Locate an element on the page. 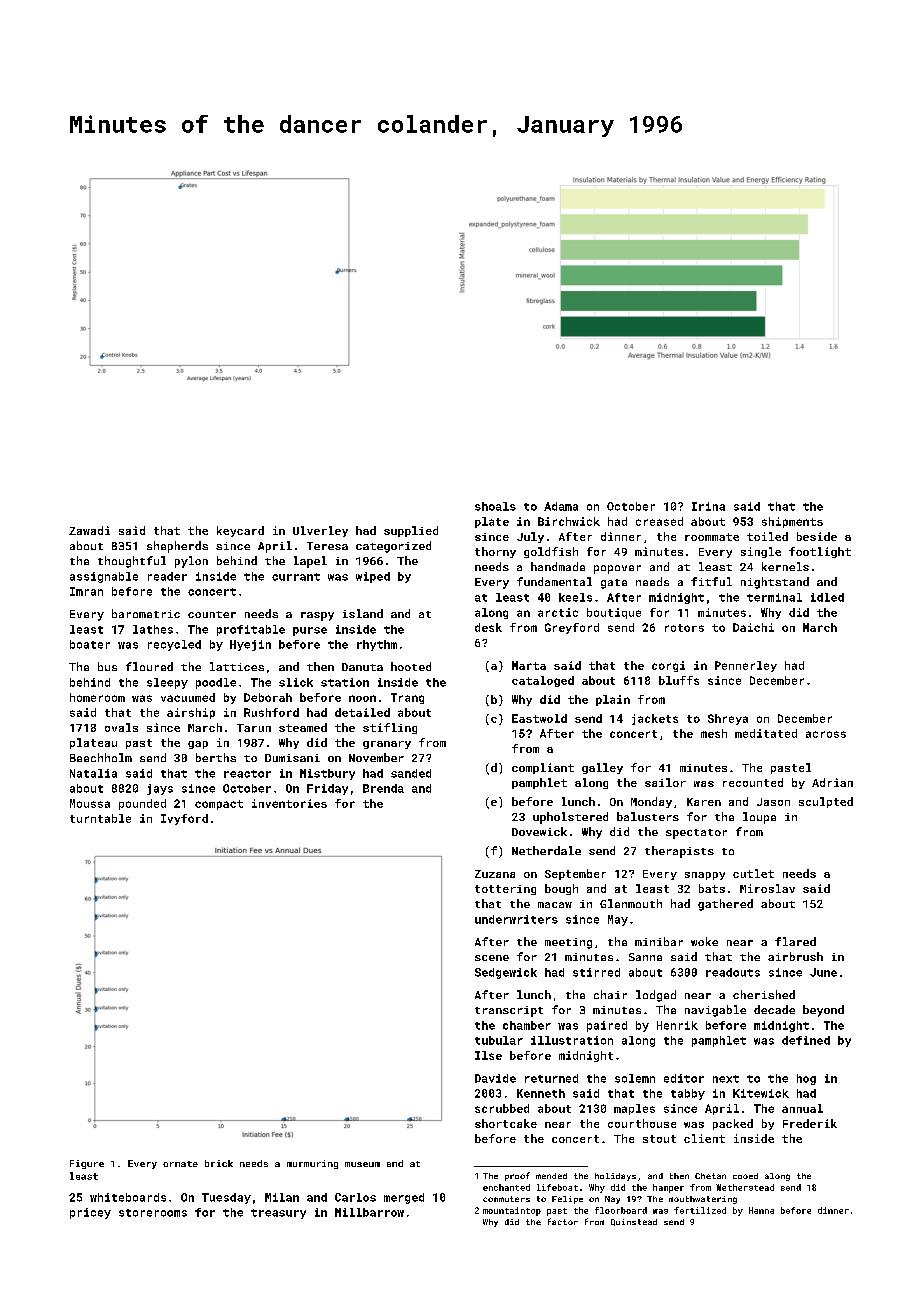  turntable is located at coordinates (100, 818).
